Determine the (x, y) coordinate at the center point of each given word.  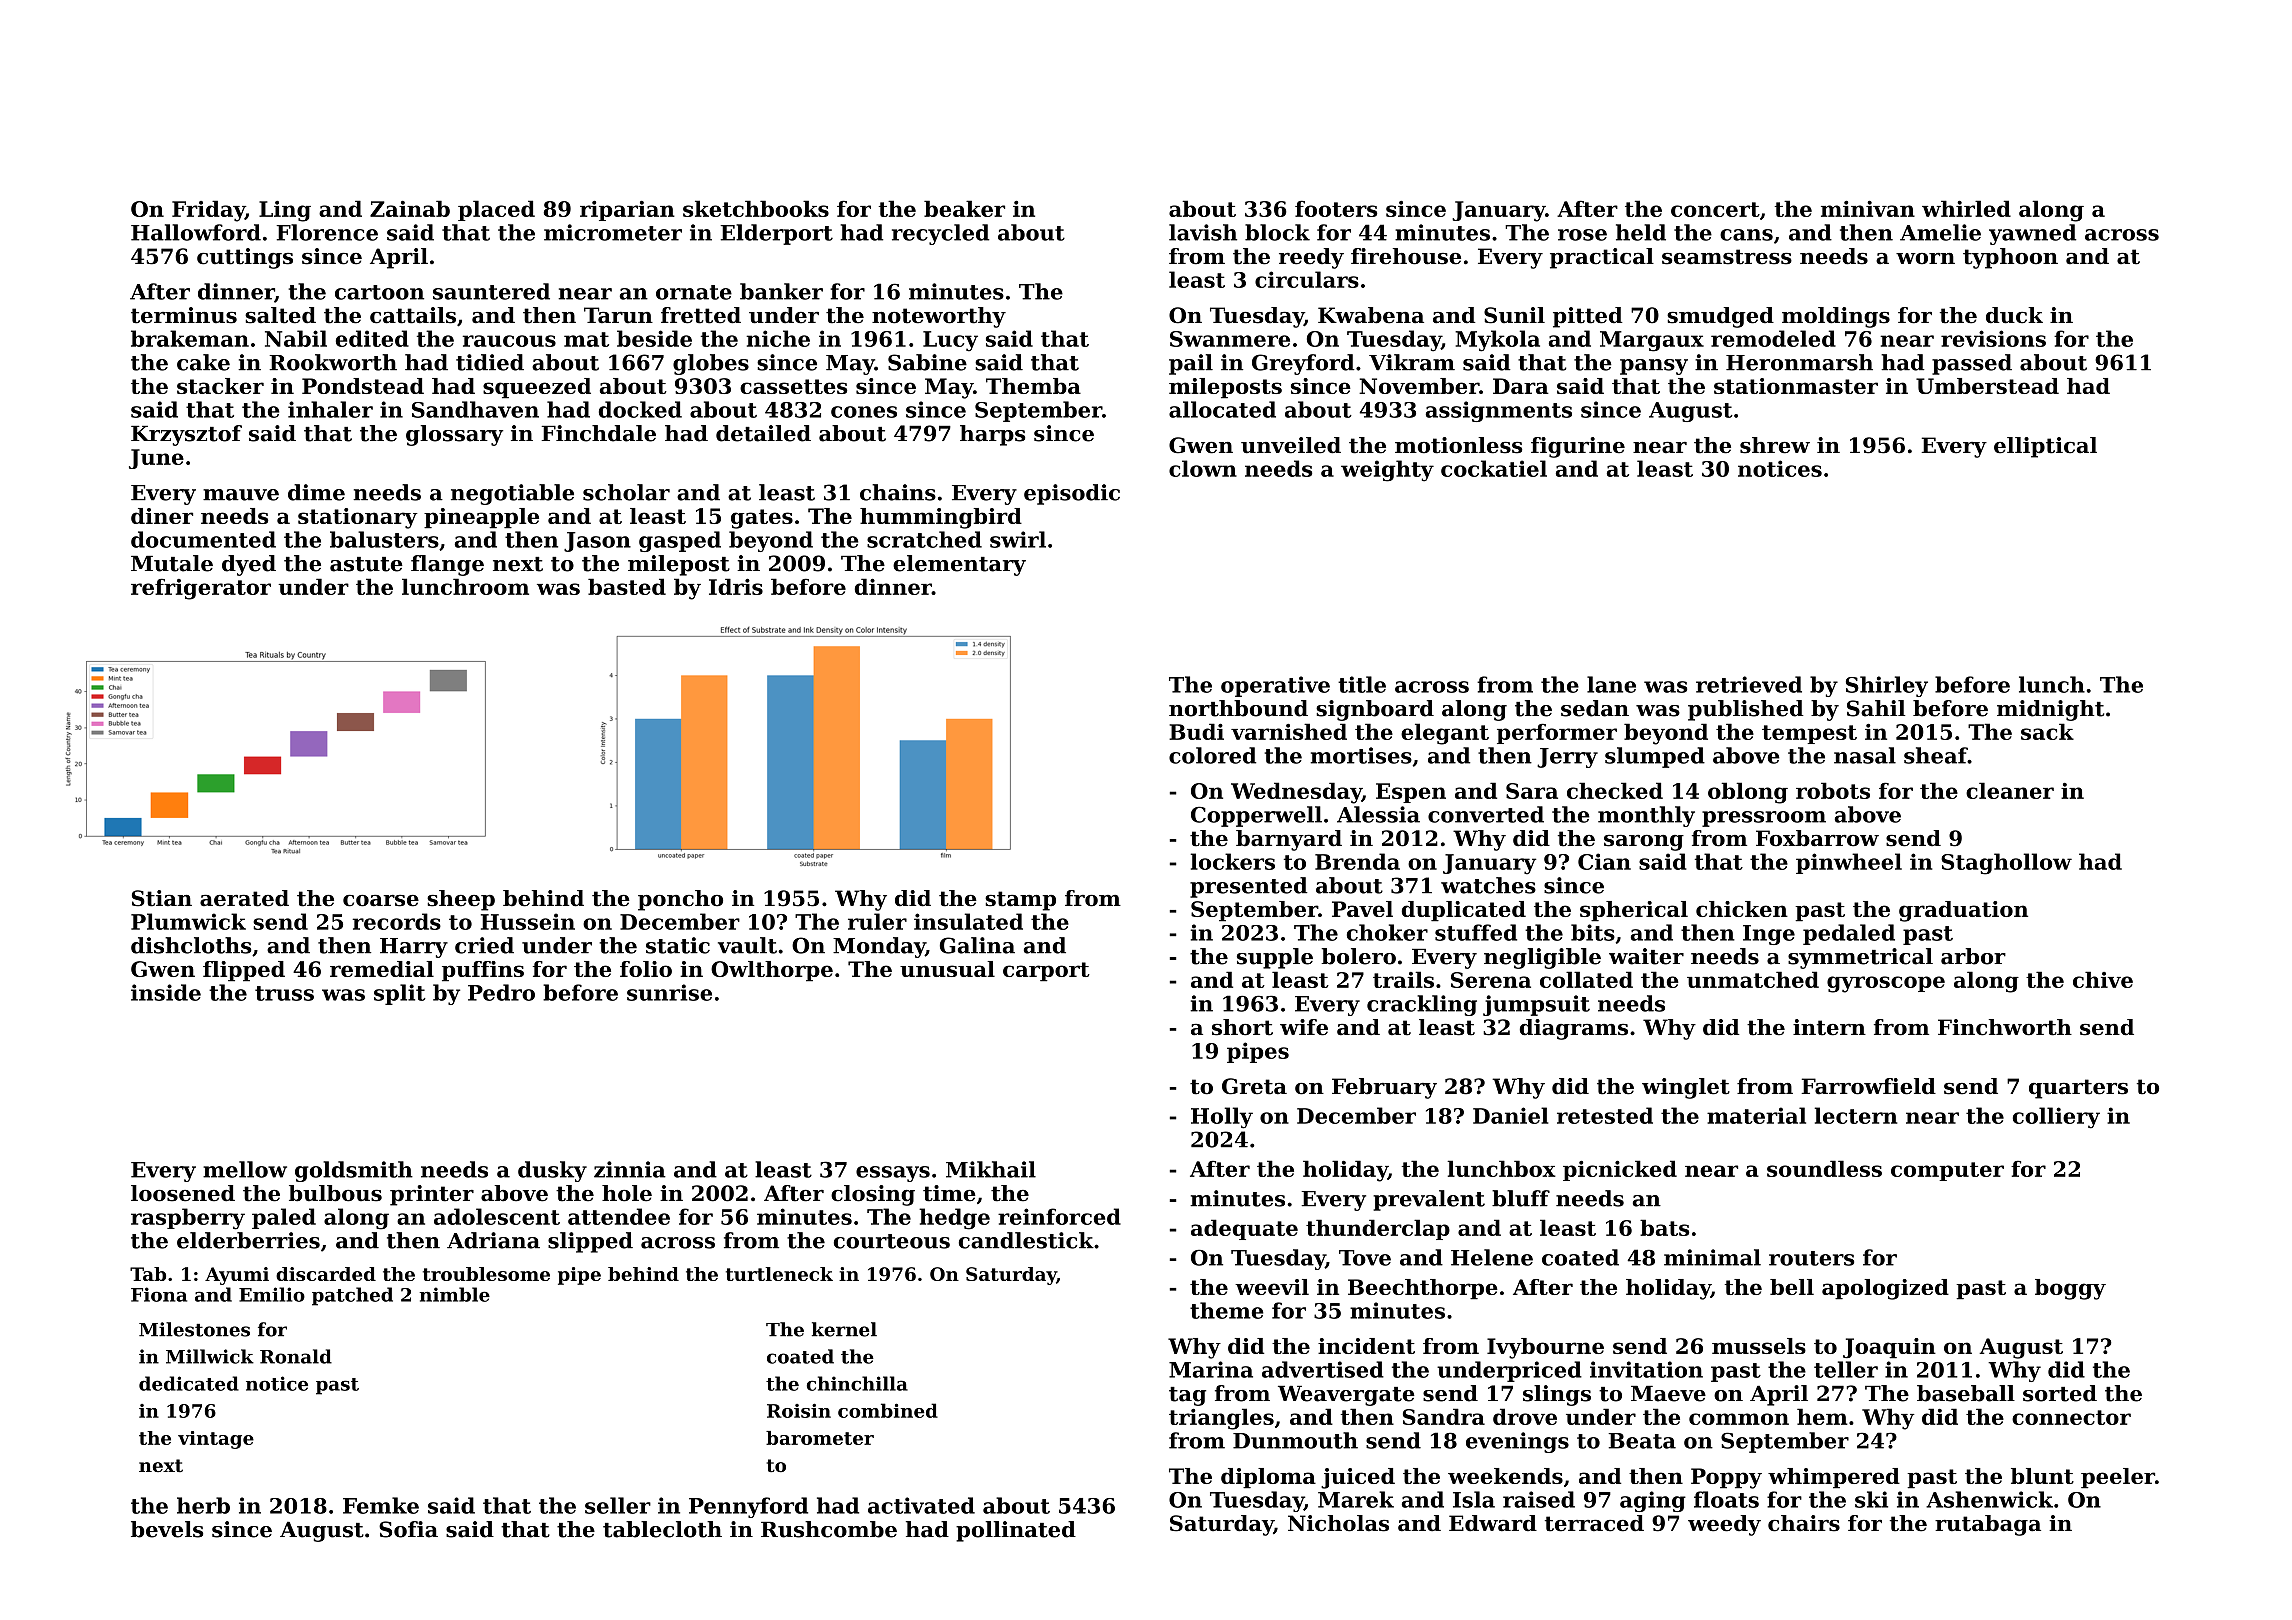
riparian (627, 211)
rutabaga (1988, 1525)
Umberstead (1987, 386)
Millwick (210, 1356)
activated (921, 1505)
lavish (1203, 232)
